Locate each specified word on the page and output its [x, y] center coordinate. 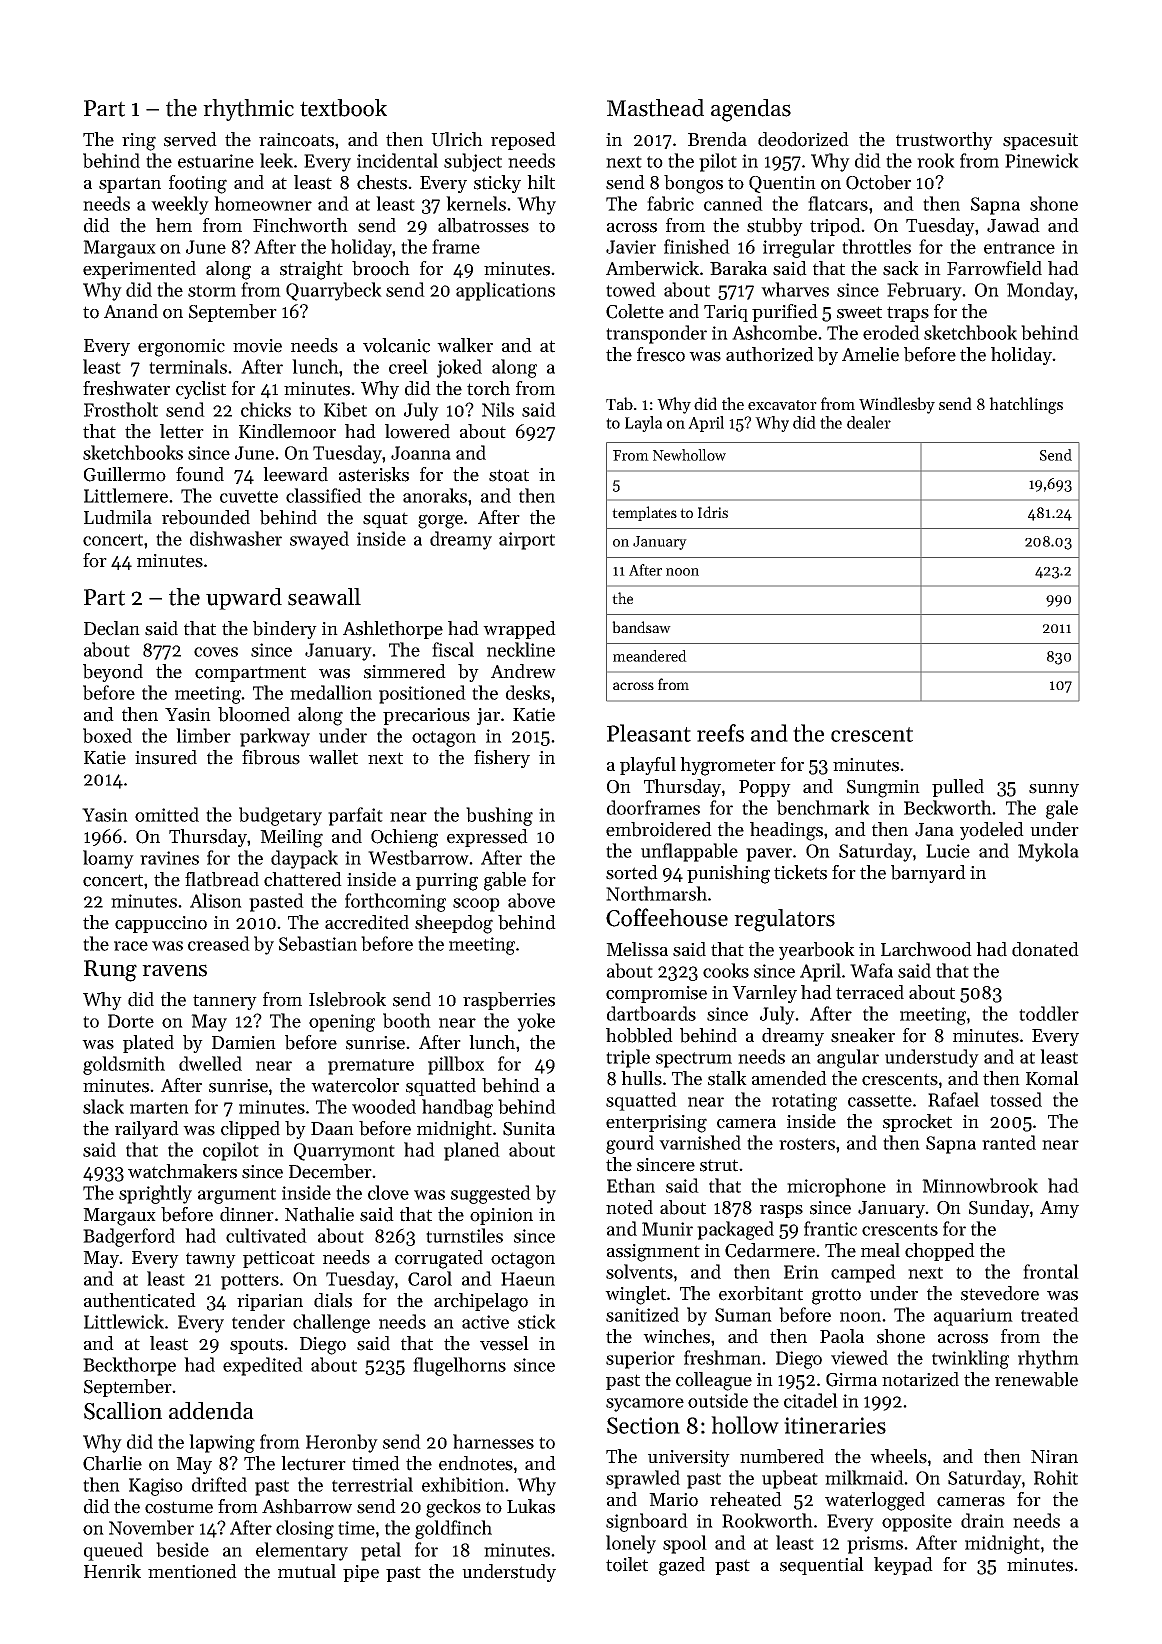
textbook [343, 108]
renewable [1036, 1379]
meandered [650, 656]
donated [1045, 949]
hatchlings [1026, 405]
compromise [656, 994]
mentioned [192, 1571]
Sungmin [883, 789]
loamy [108, 859]
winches [676, 1336]
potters [250, 1282]
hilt [541, 182]
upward [244, 599]
